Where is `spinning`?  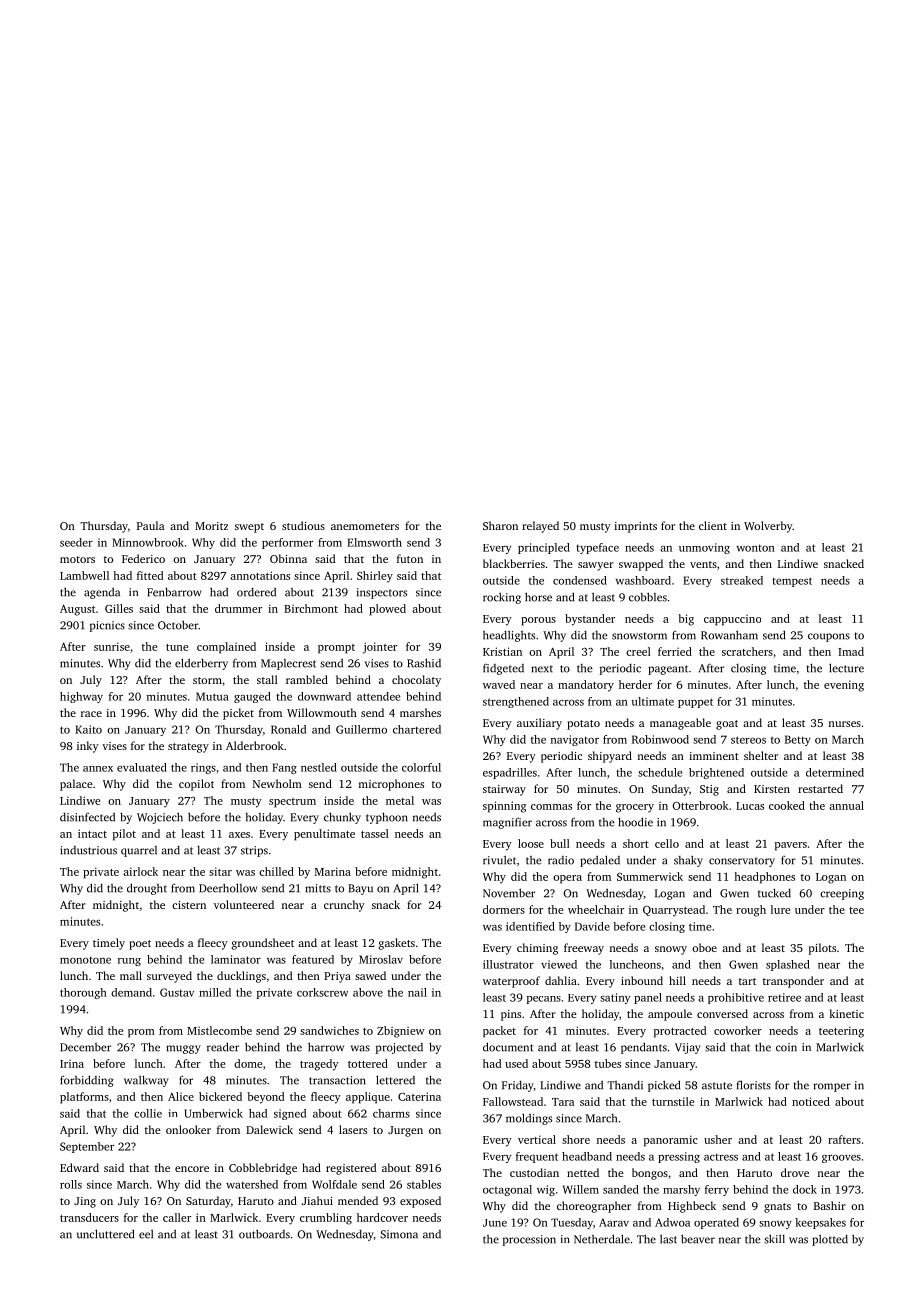
spinning is located at coordinates (504, 807).
